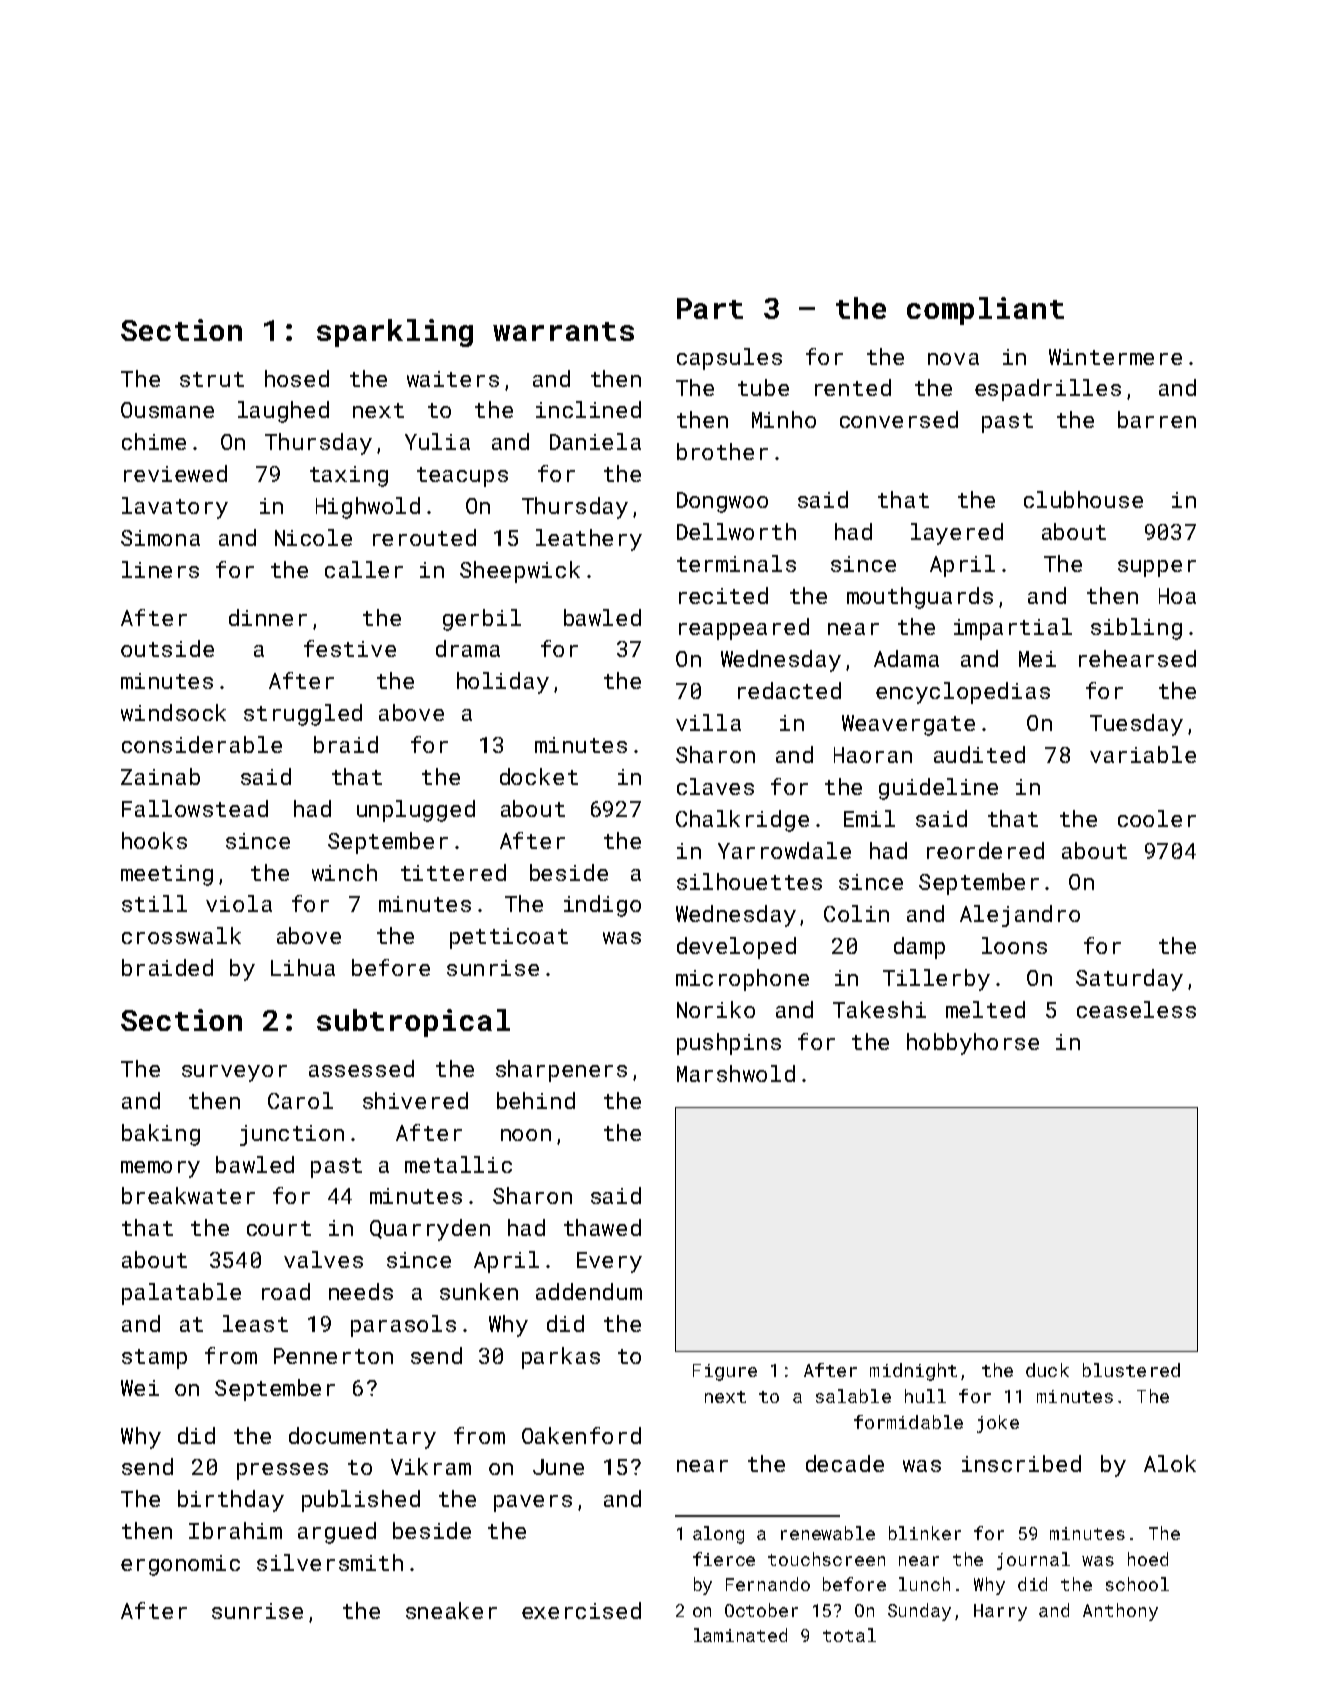 The height and width of the screenshot is (1705, 1318). Describe the element at coordinates (561, 1071) in the screenshot. I see `sharpeners` at that location.
